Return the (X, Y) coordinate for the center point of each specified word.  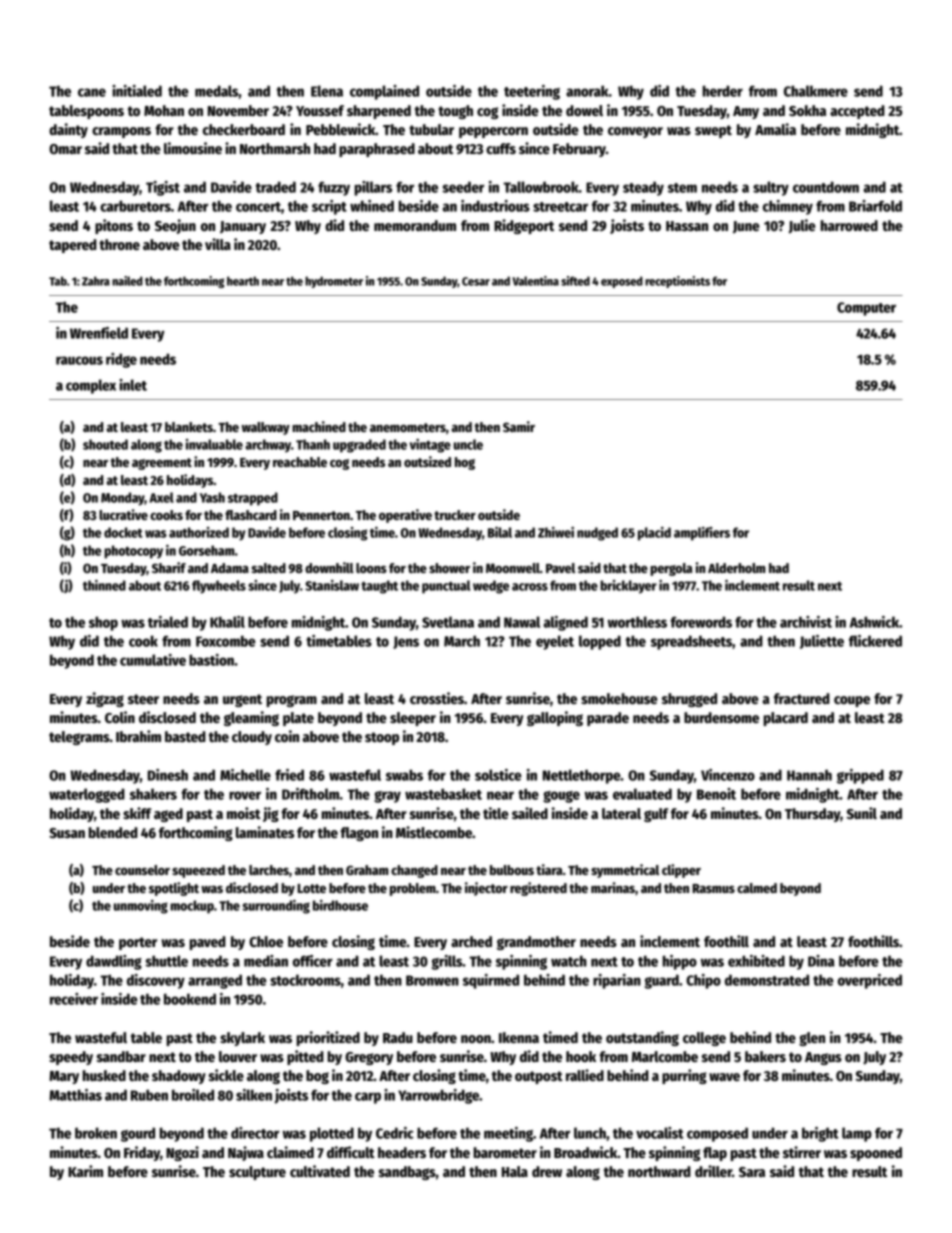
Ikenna (519, 1037)
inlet (133, 385)
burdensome (721, 717)
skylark (242, 1039)
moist (244, 813)
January (243, 227)
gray (387, 797)
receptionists (677, 282)
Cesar (476, 281)
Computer (866, 309)
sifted (575, 281)
